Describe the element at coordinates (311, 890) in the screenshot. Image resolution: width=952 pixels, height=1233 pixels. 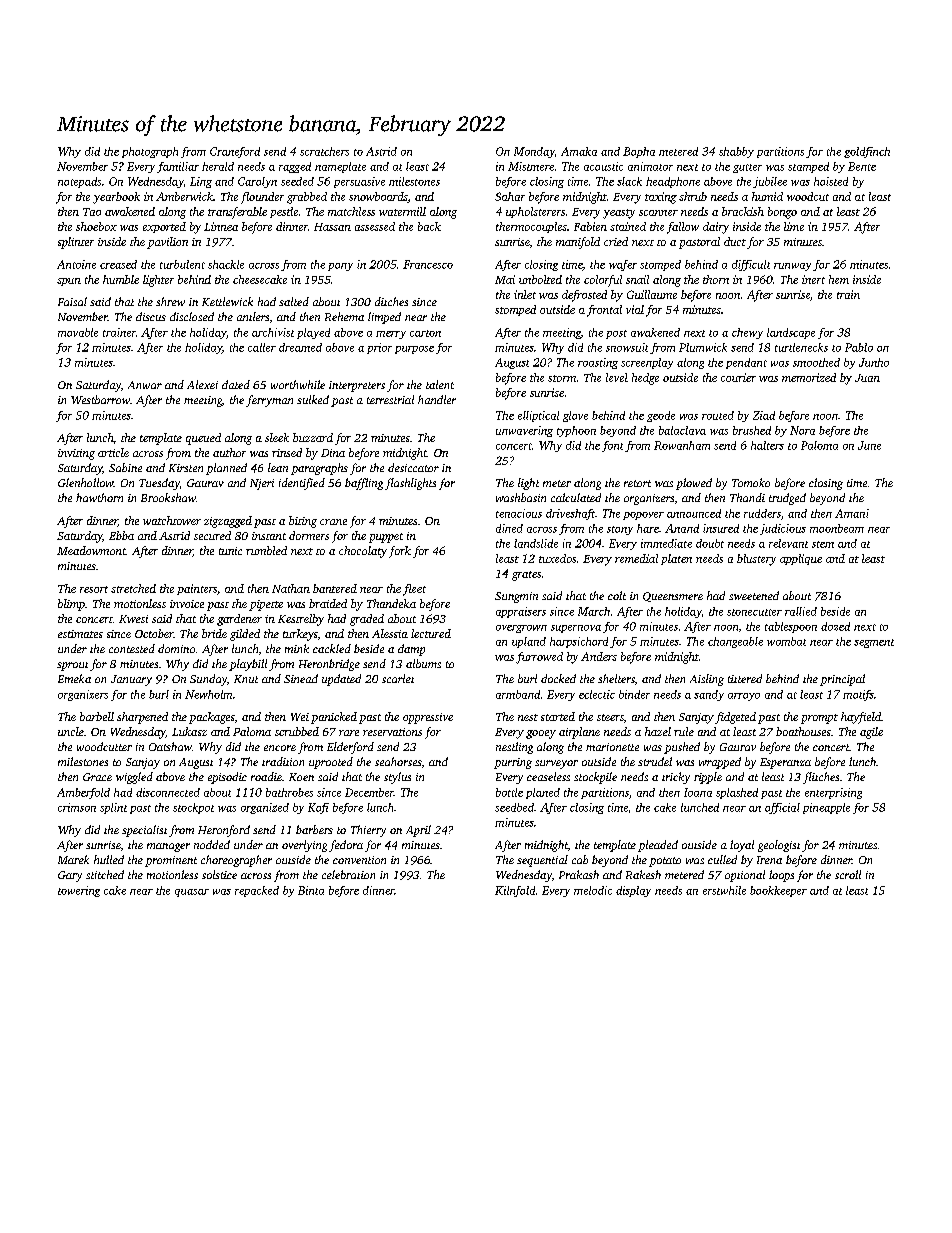
I see `Binta` at that location.
